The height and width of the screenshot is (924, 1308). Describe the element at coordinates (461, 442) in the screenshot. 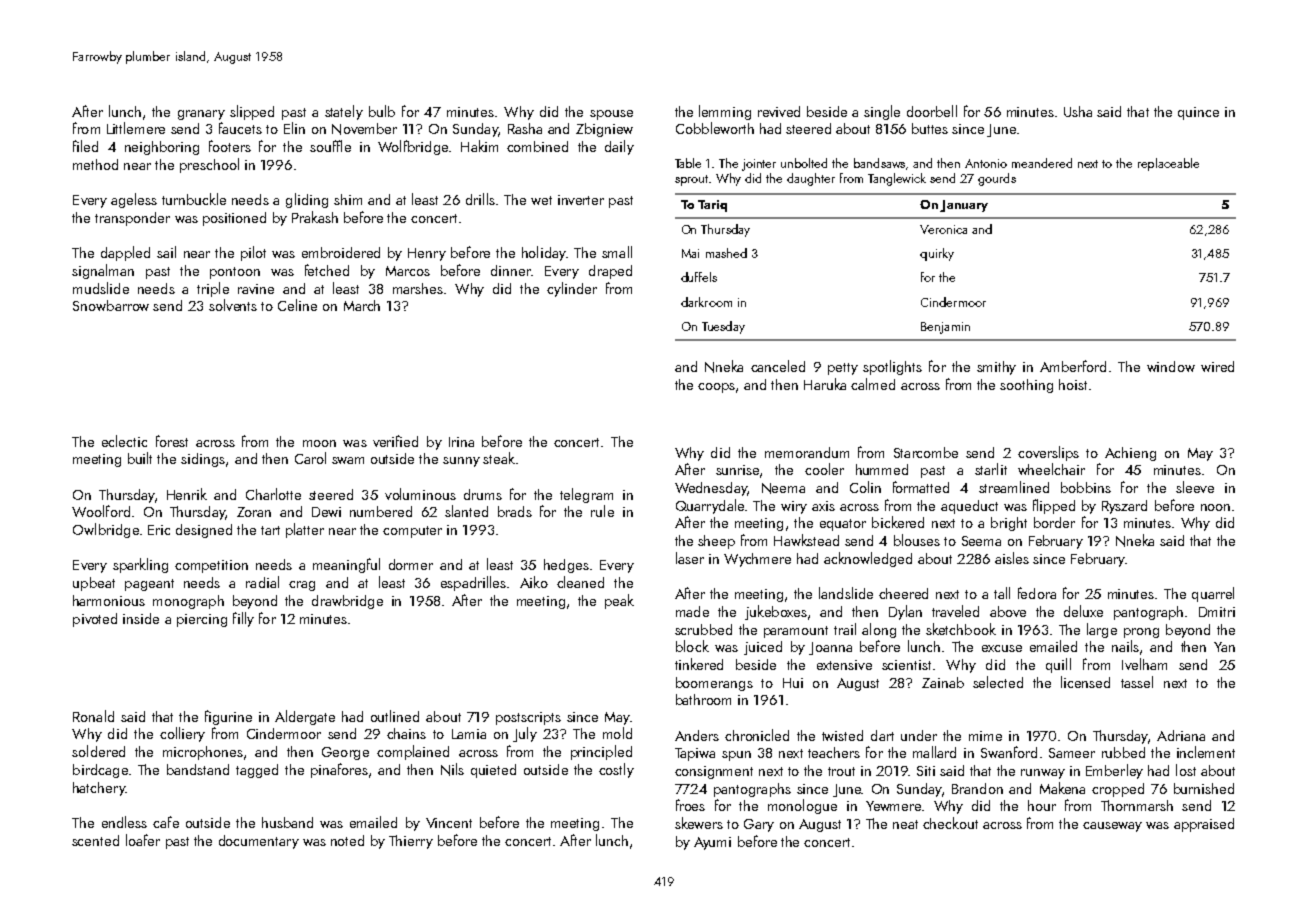

I see `Irina` at that location.
